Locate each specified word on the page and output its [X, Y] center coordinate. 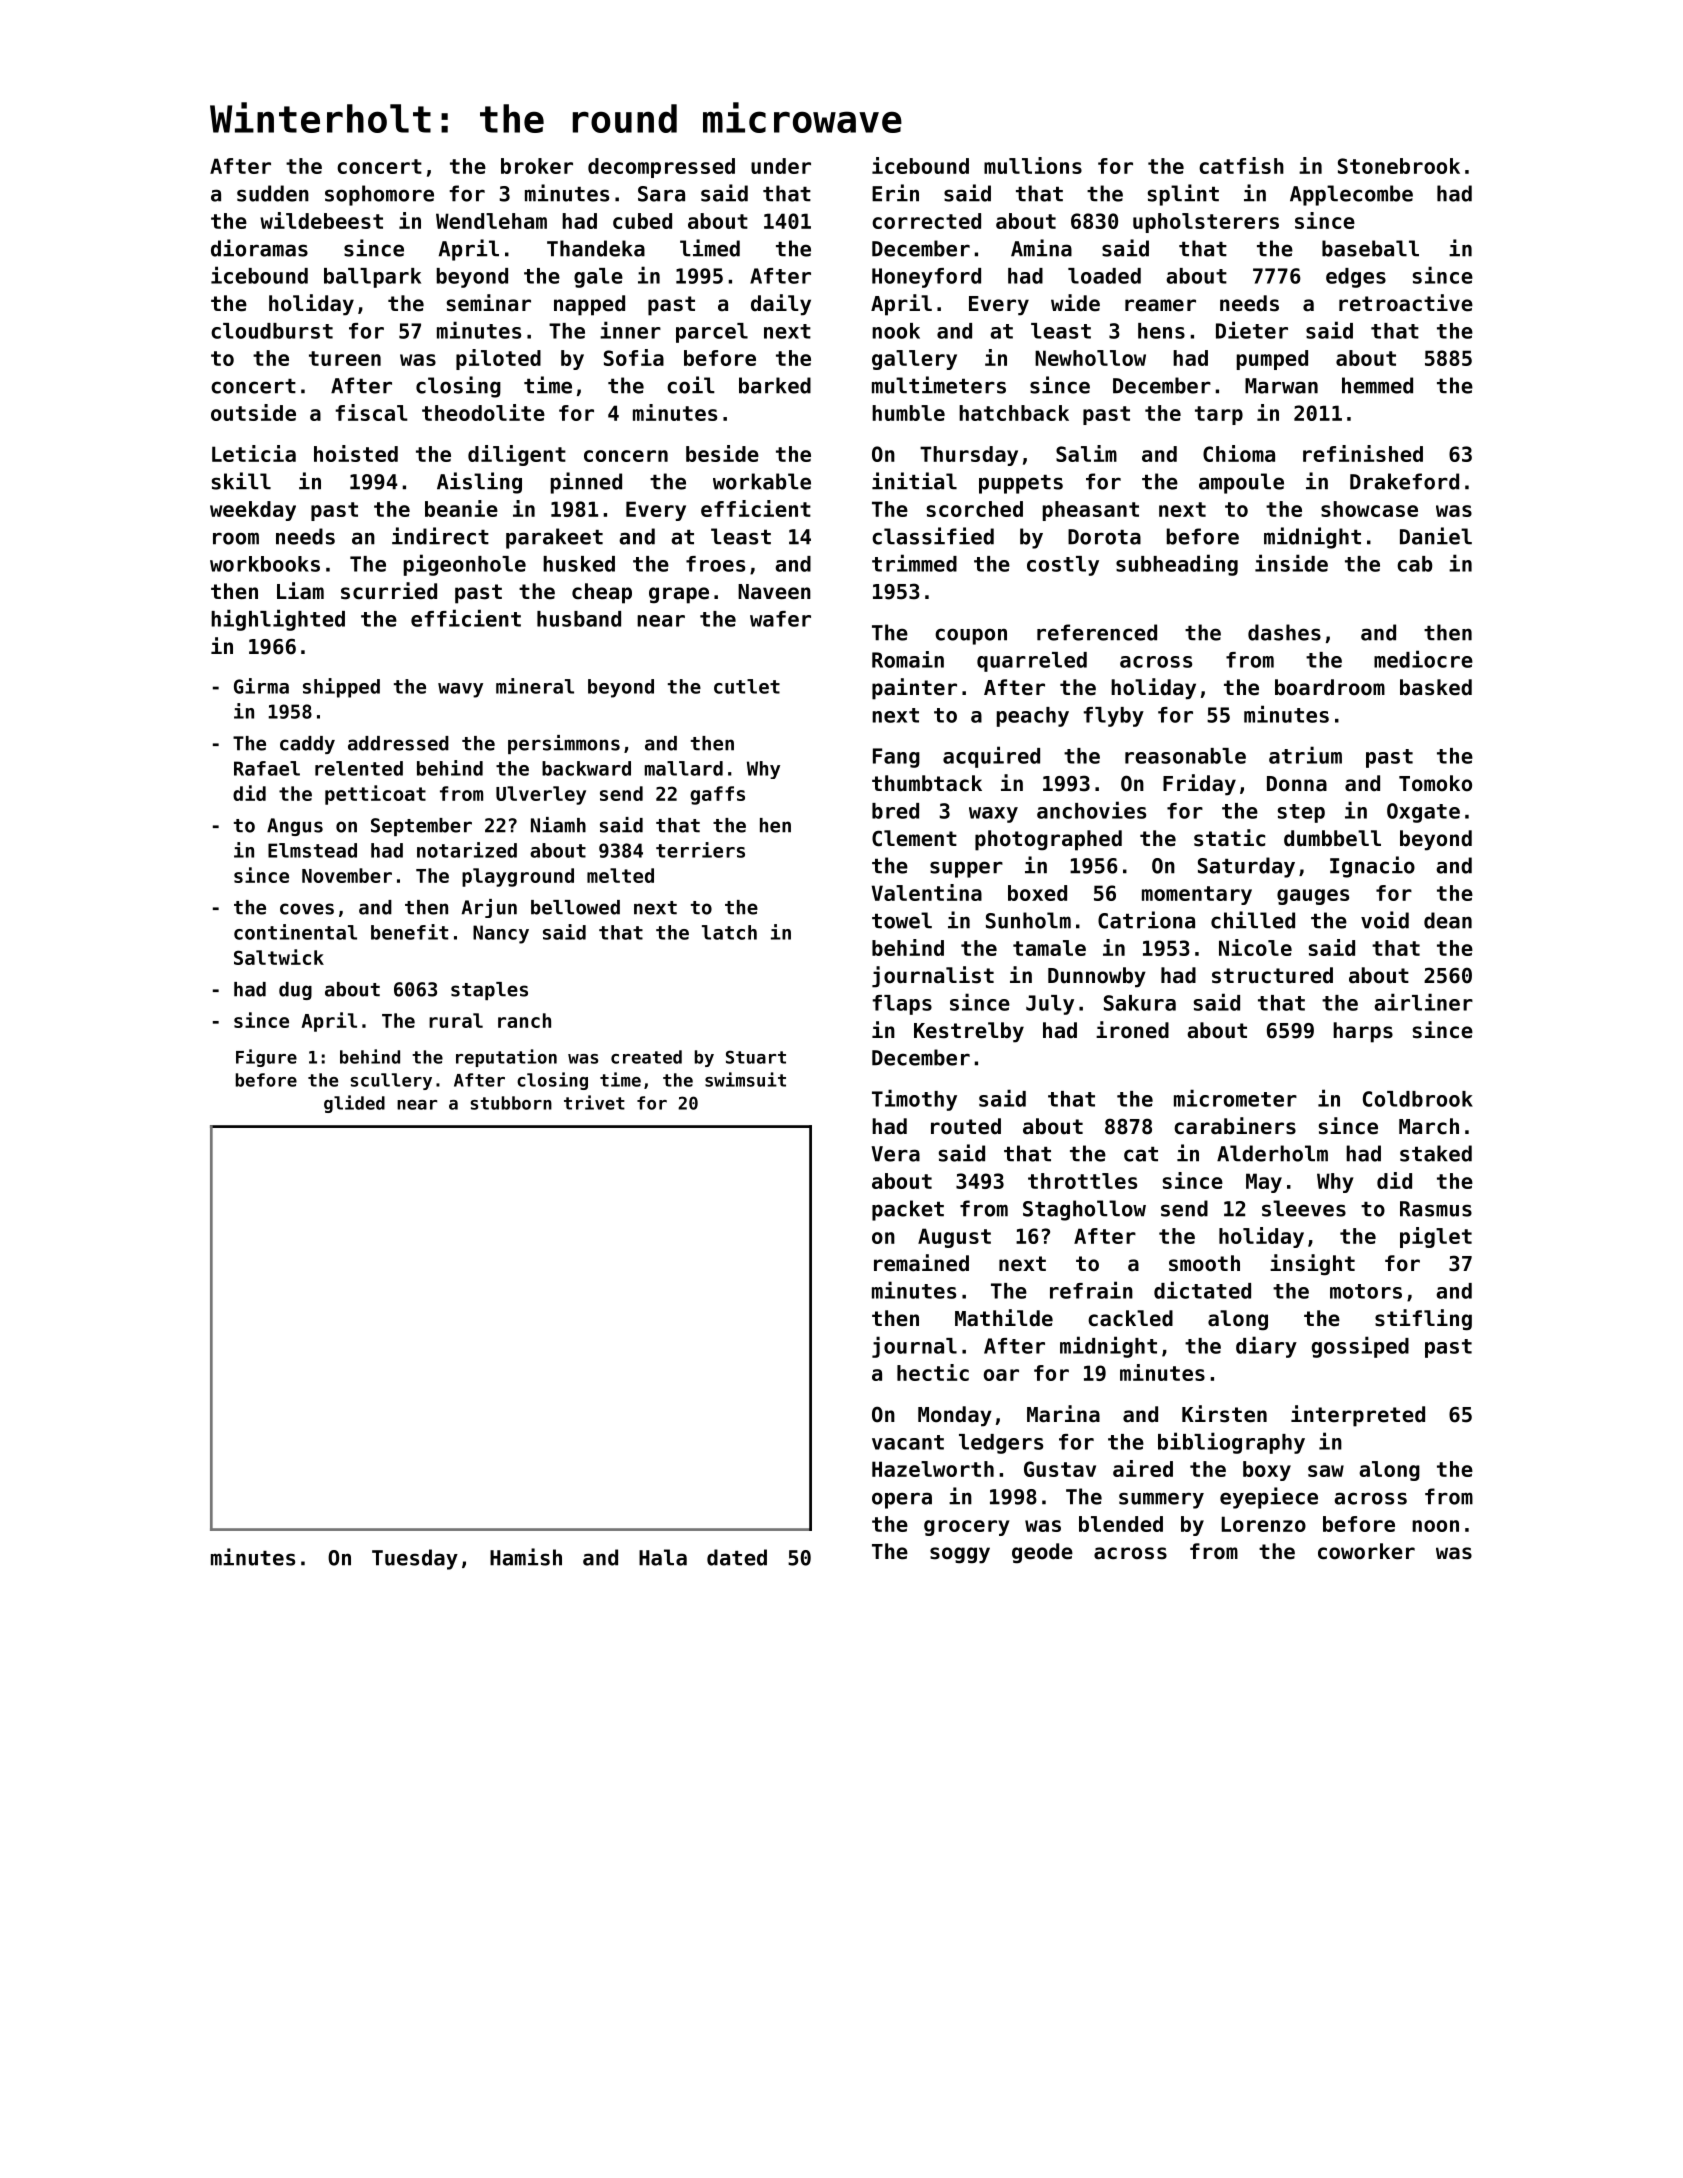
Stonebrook [1399, 166]
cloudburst [272, 331]
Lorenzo [1264, 1524]
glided [354, 1104]
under [781, 166]
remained [921, 1263]
